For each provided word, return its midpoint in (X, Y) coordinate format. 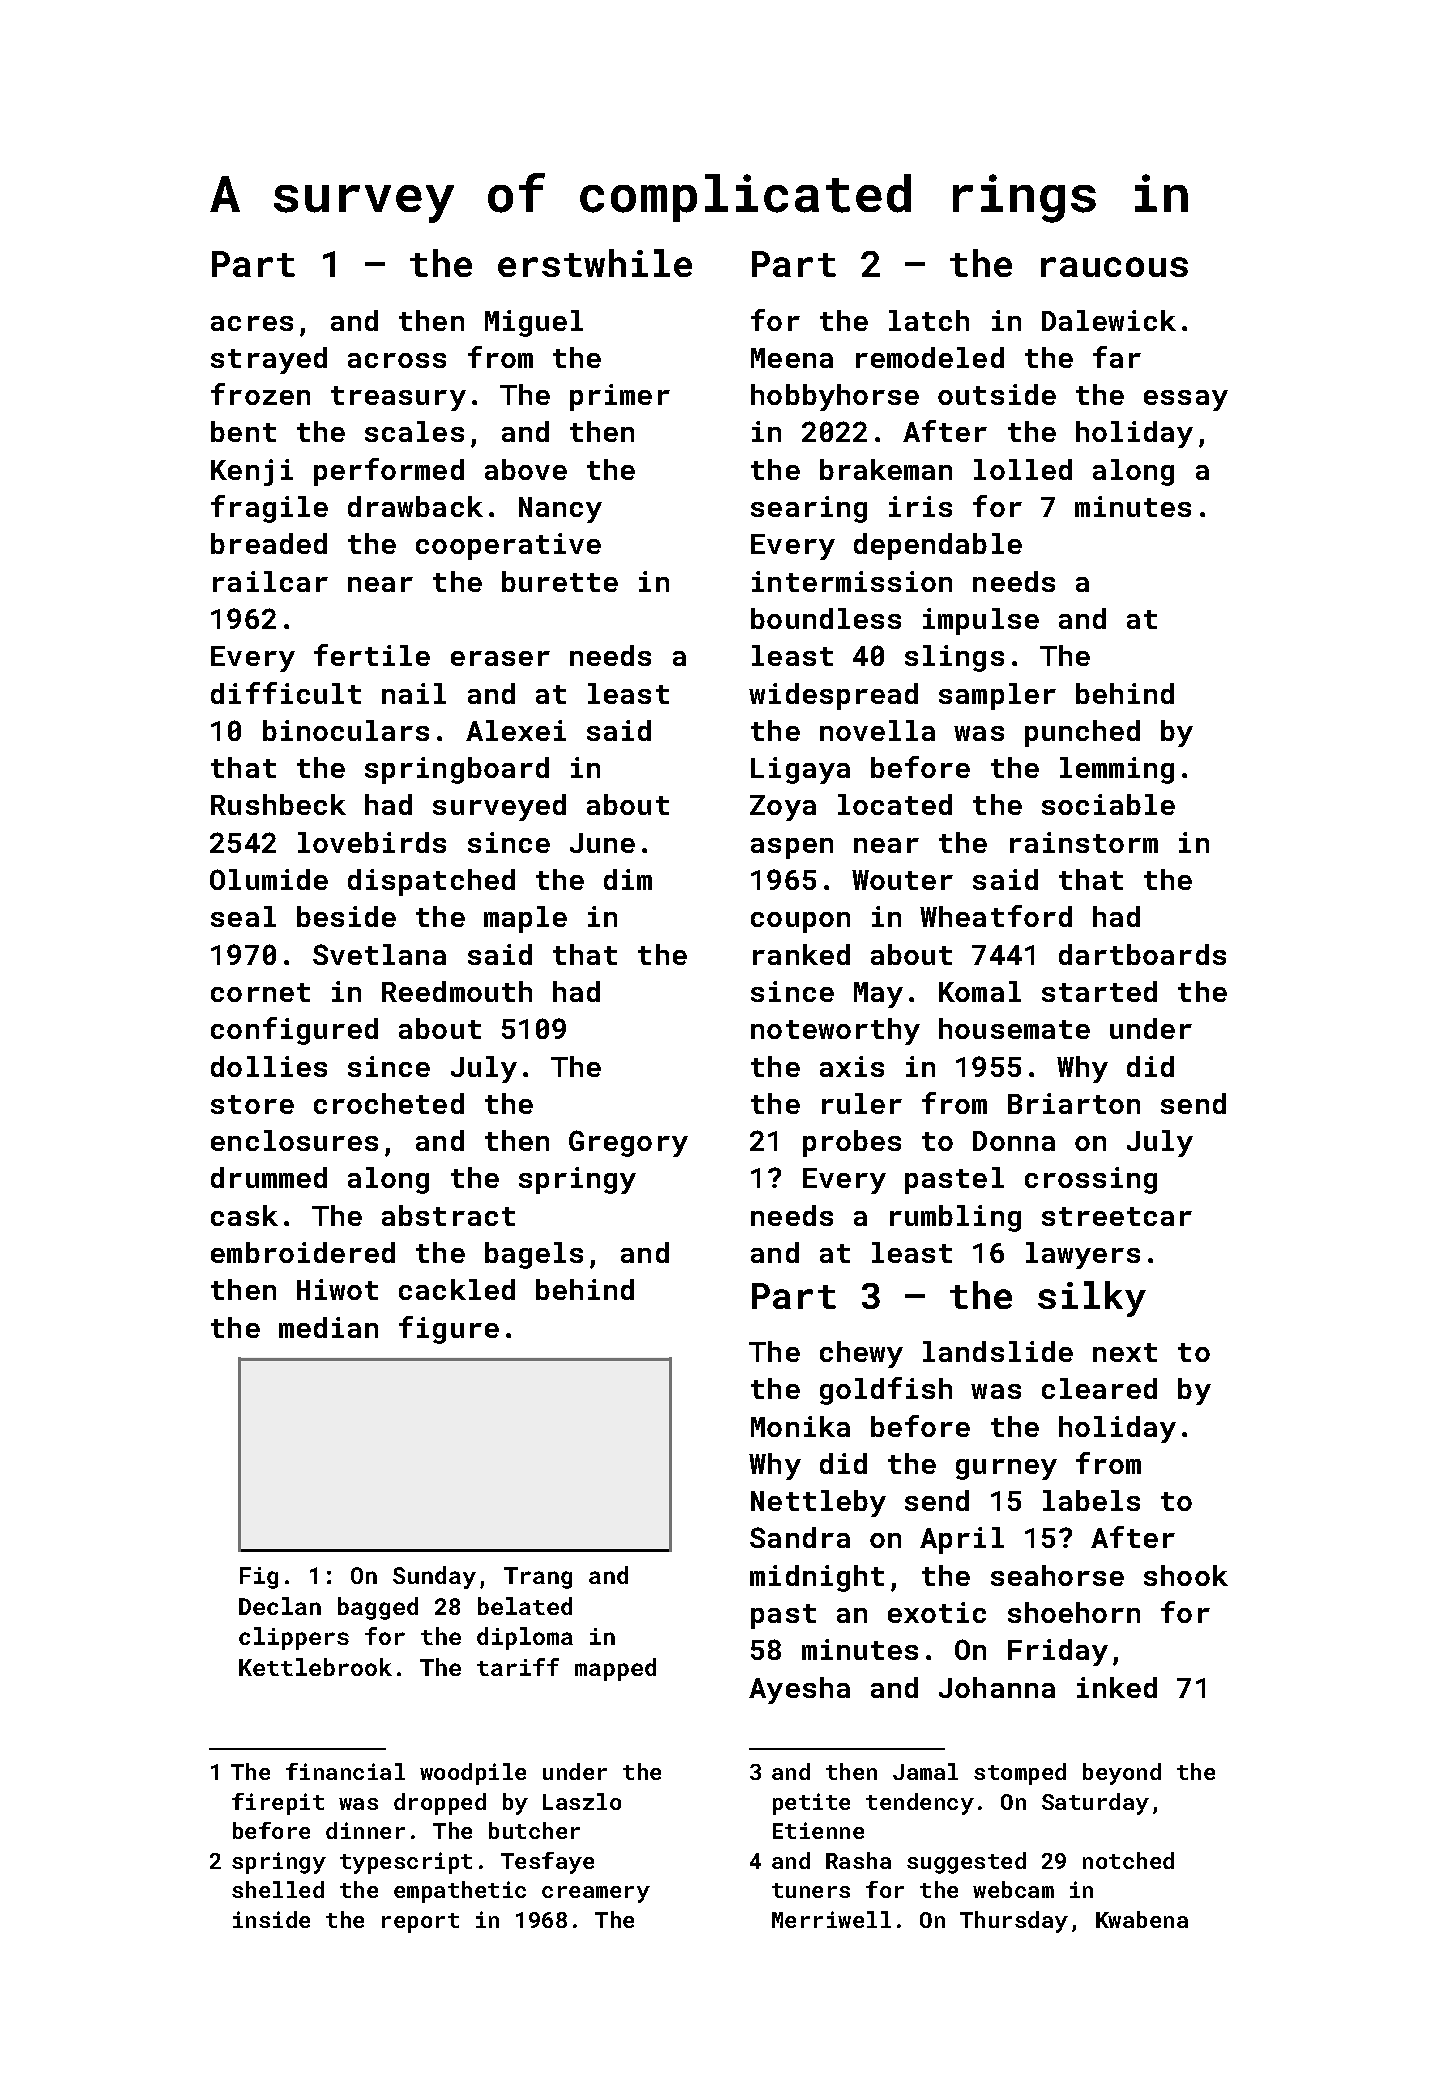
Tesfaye (547, 1863)
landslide (998, 1351)
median (328, 1327)
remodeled (930, 357)
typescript (406, 1863)
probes (852, 1143)
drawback (415, 506)
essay (1186, 400)
